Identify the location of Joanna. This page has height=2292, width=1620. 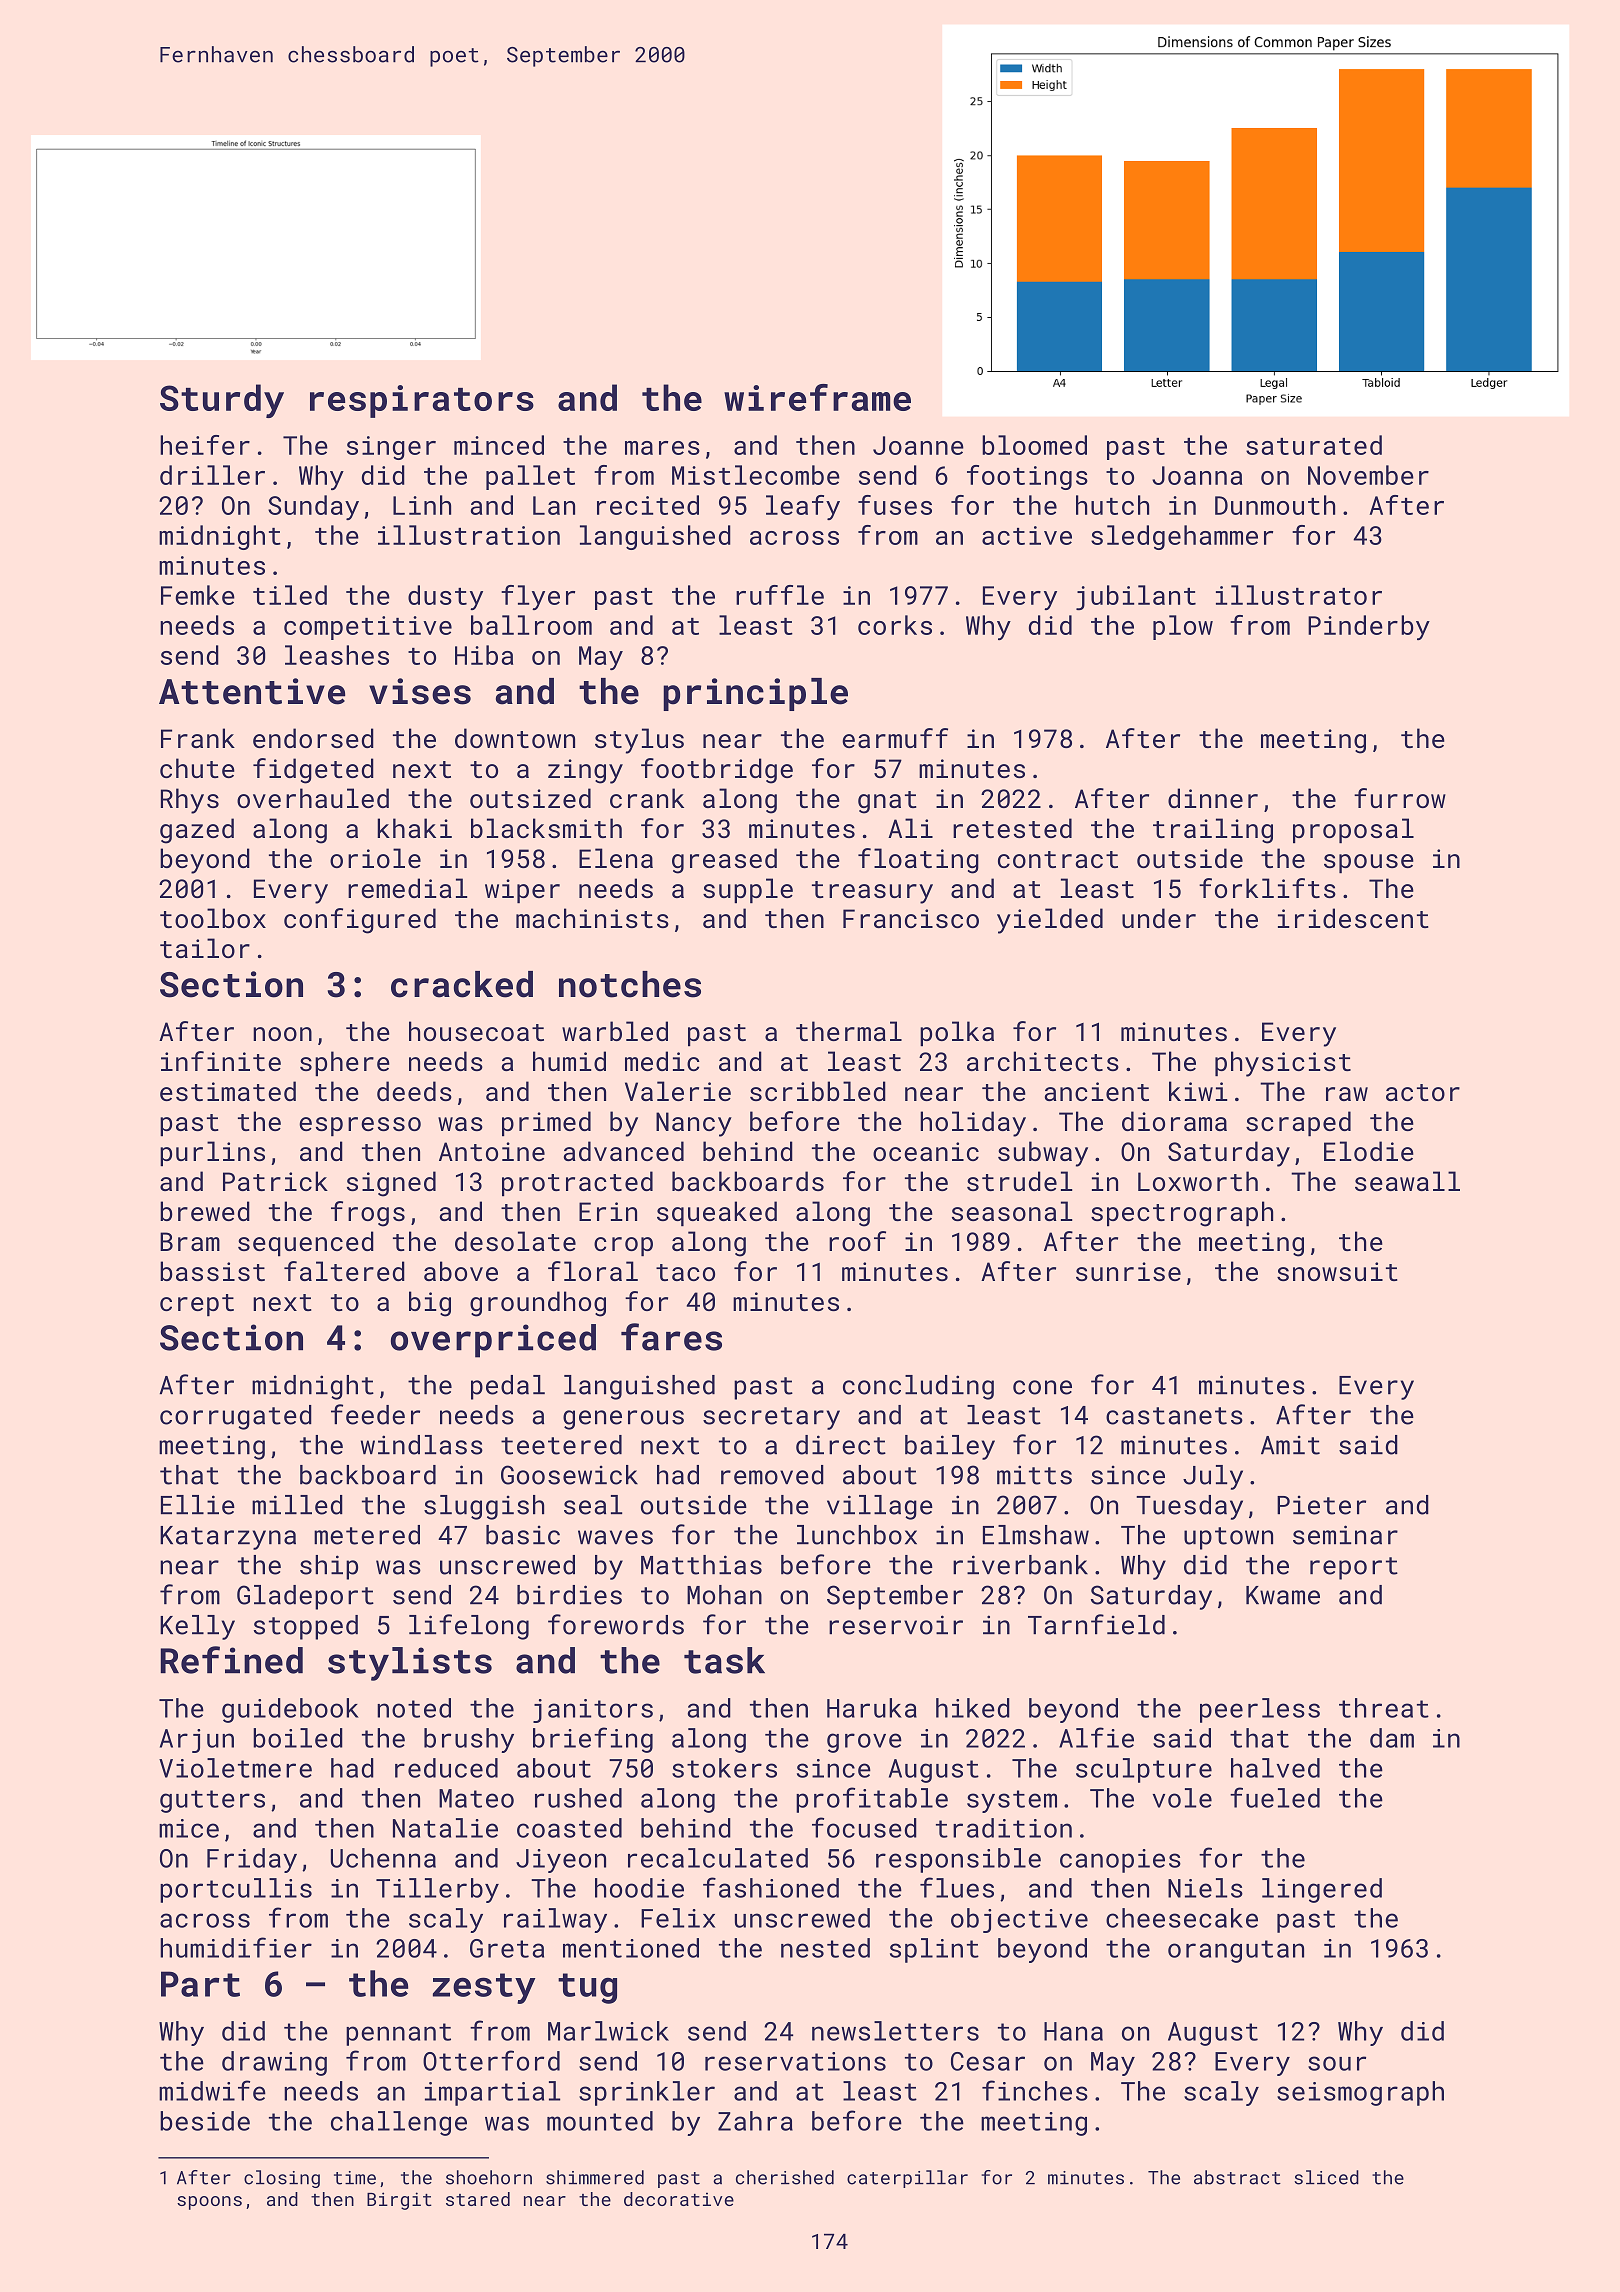
(1197, 475).
